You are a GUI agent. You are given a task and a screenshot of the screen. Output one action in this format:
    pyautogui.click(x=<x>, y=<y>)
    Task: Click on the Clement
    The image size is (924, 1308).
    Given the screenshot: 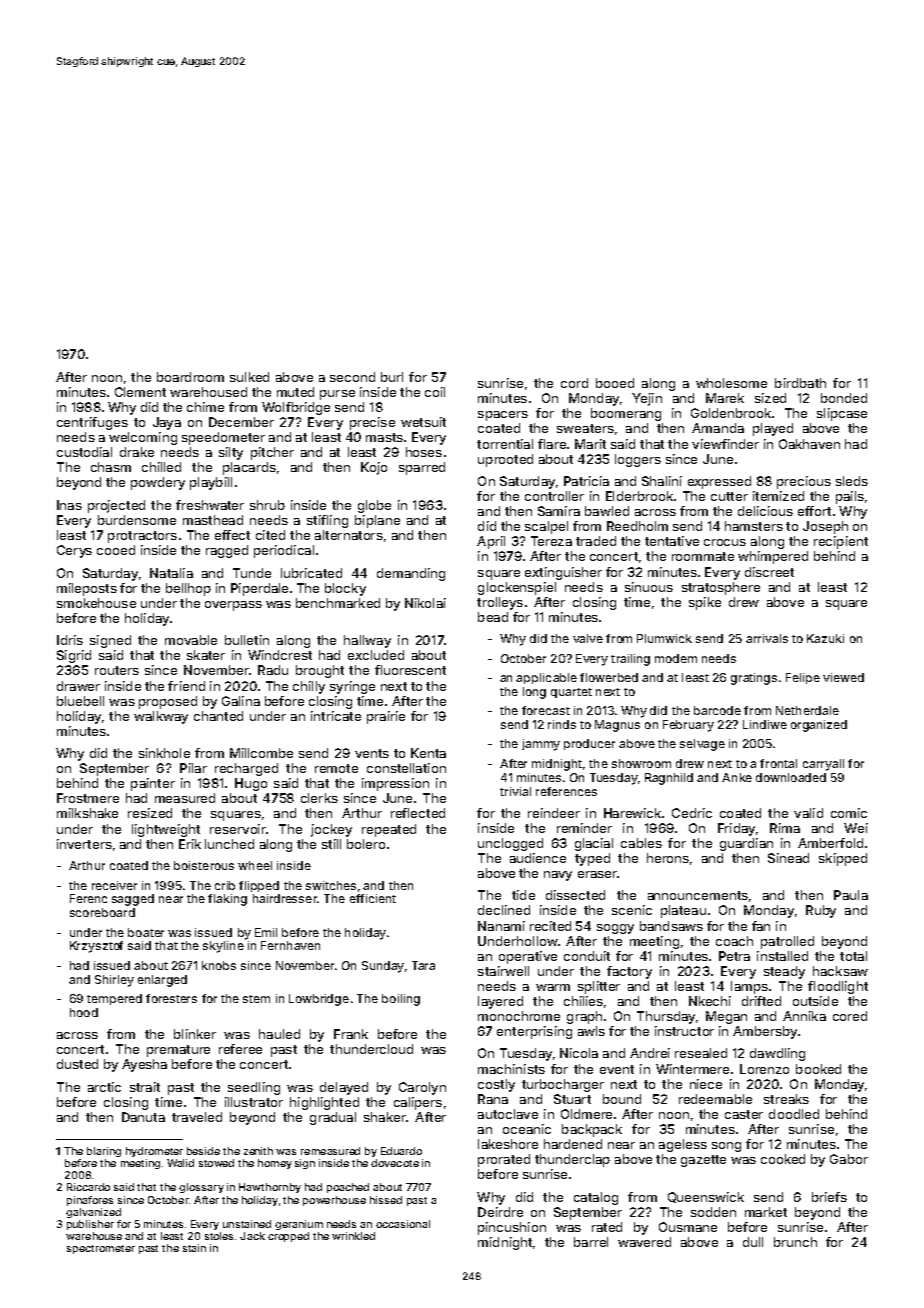 What is the action you would take?
    pyautogui.click(x=140, y=392)
